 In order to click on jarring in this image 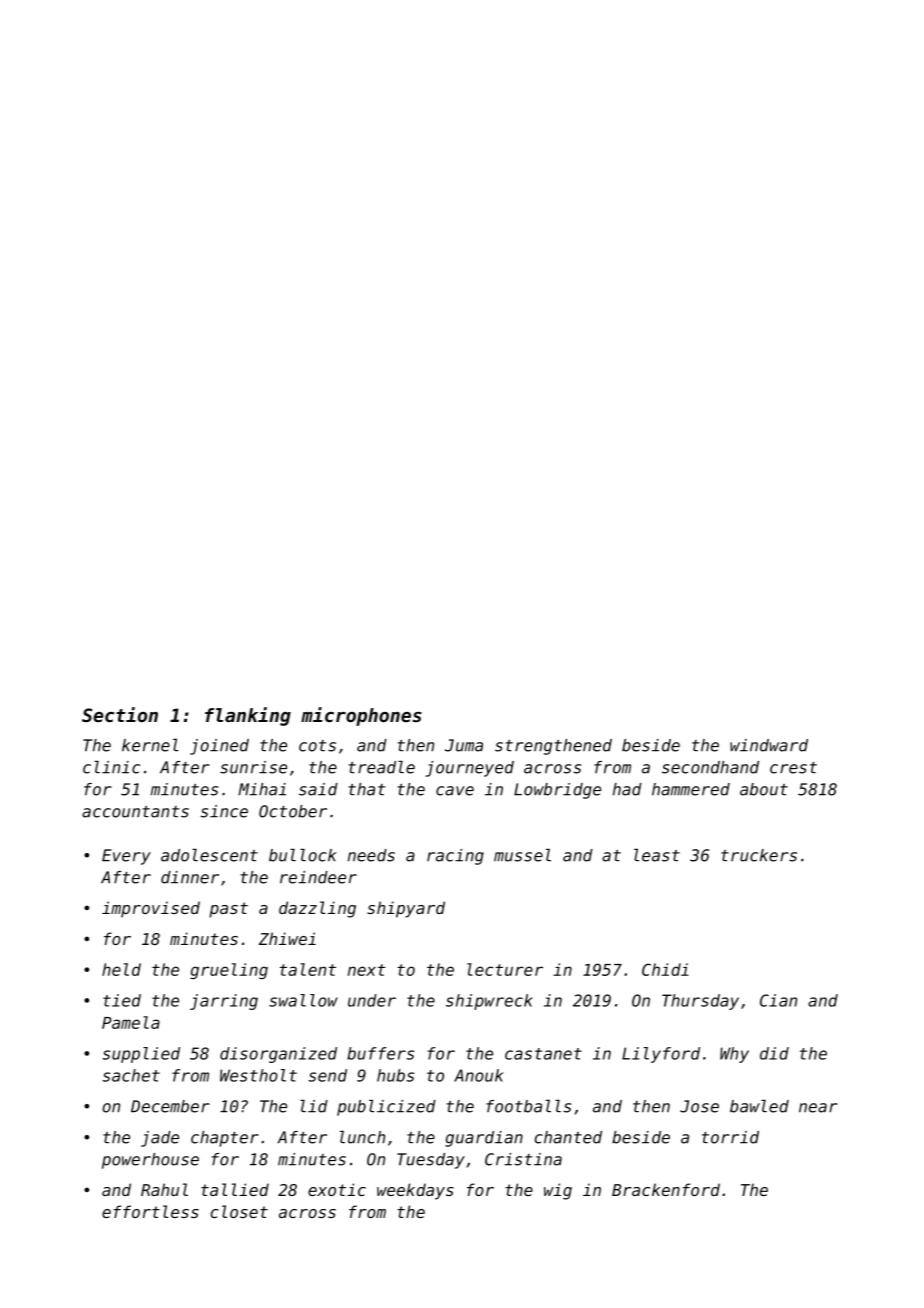, I will do `click(224, 1002)`.
